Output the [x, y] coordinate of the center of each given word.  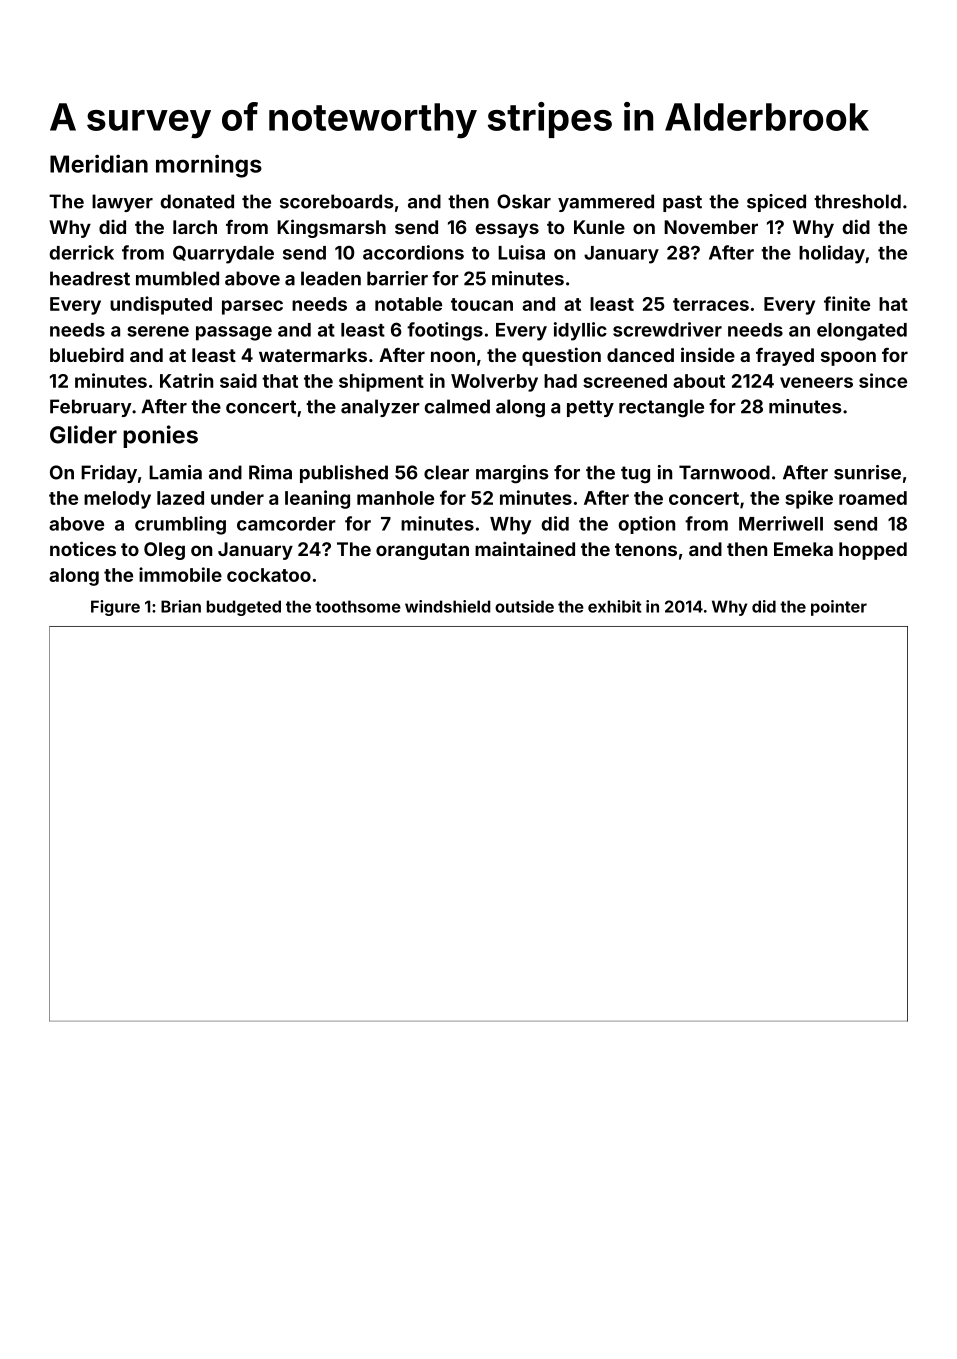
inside [708, 354]
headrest [90, 278]
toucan [482, 304]
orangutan [422, 551]
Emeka [803, 549]
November [711, 227]
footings [445, 331]
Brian [181, 606]
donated [197, 201]
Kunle [599, 227]
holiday [832, 254]
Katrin [186, 380]
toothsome [358, 606]
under [237, 498]
